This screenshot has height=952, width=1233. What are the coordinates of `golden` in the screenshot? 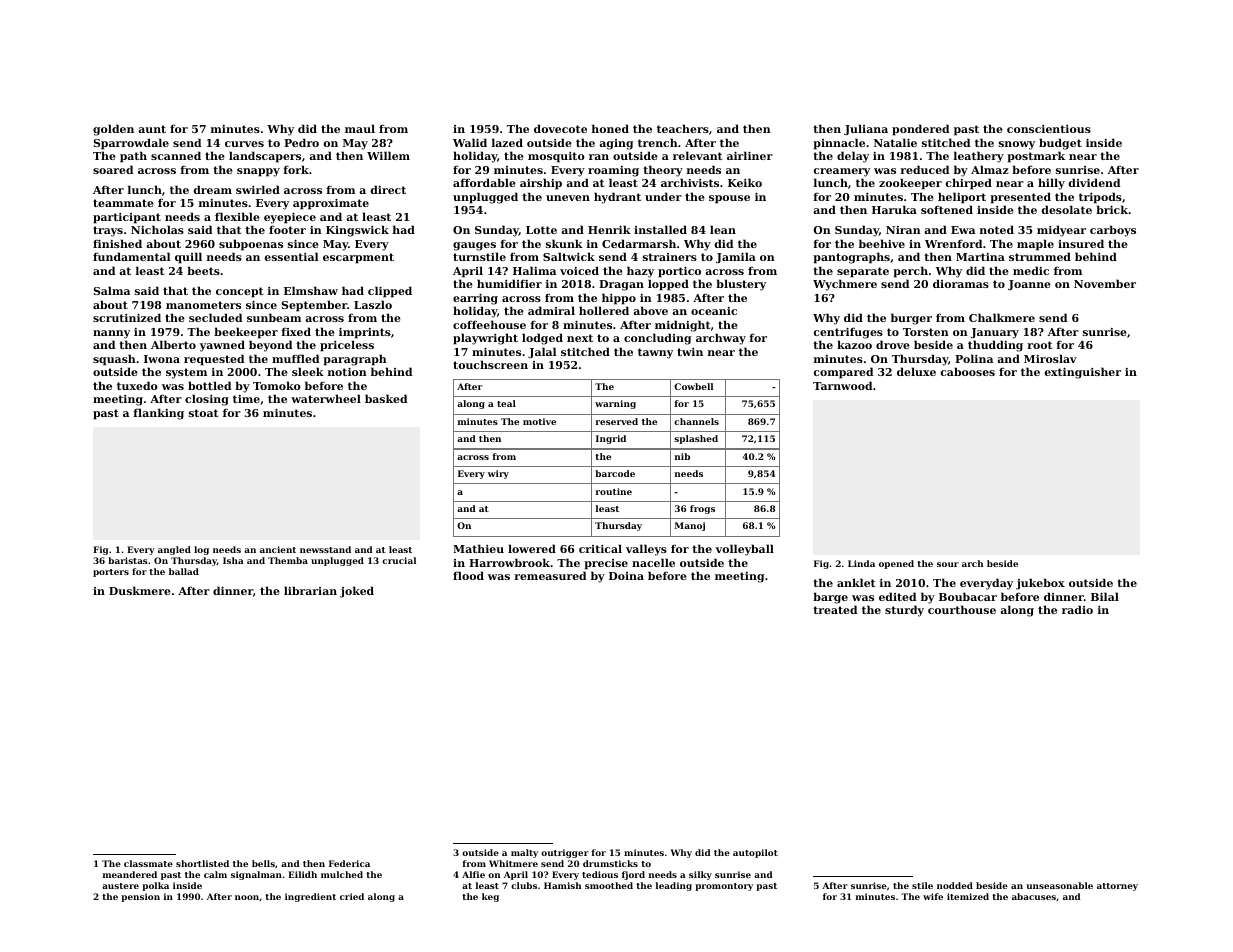 It's located at (113, 130).
